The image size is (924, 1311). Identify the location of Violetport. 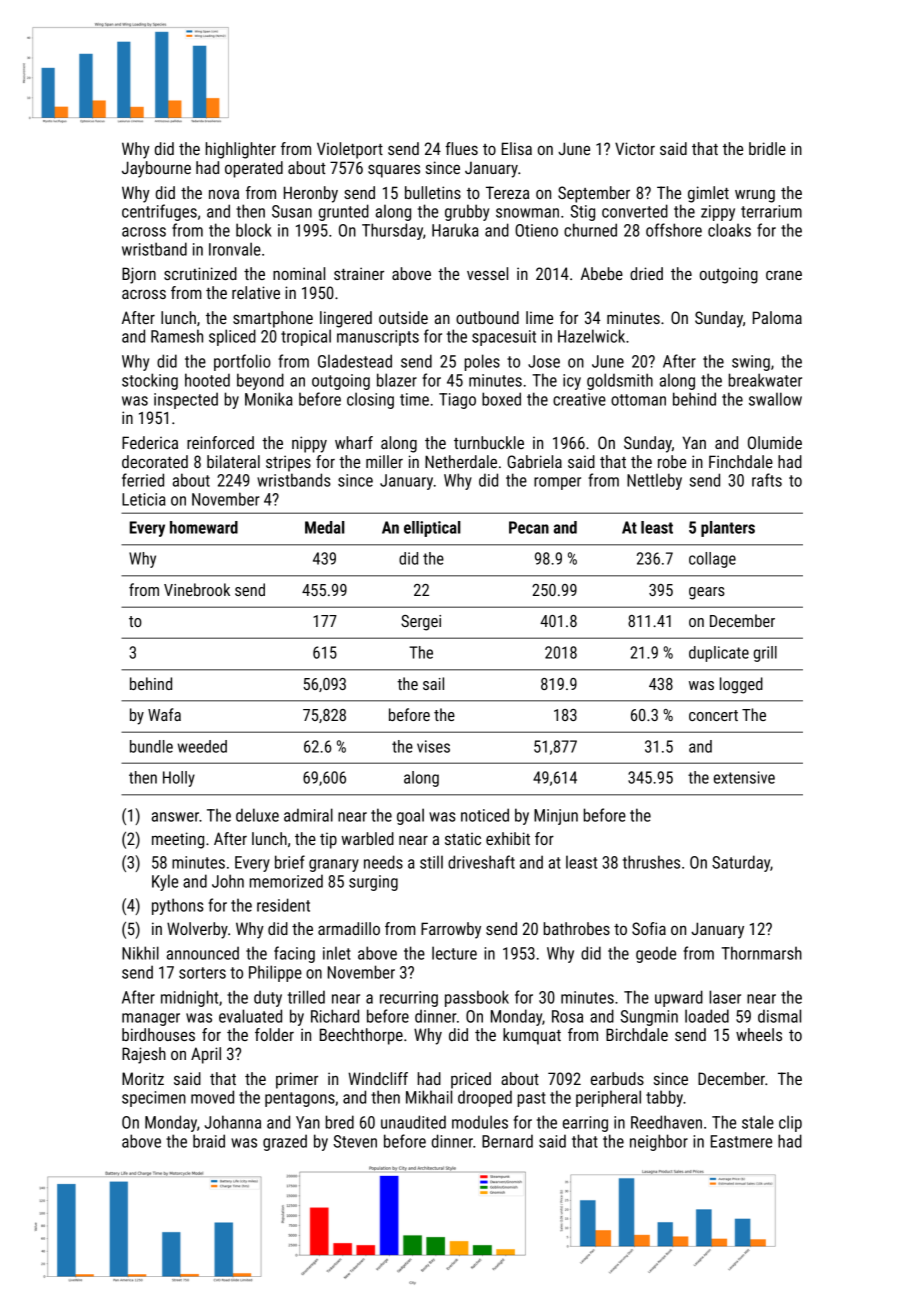
(350, 150).
